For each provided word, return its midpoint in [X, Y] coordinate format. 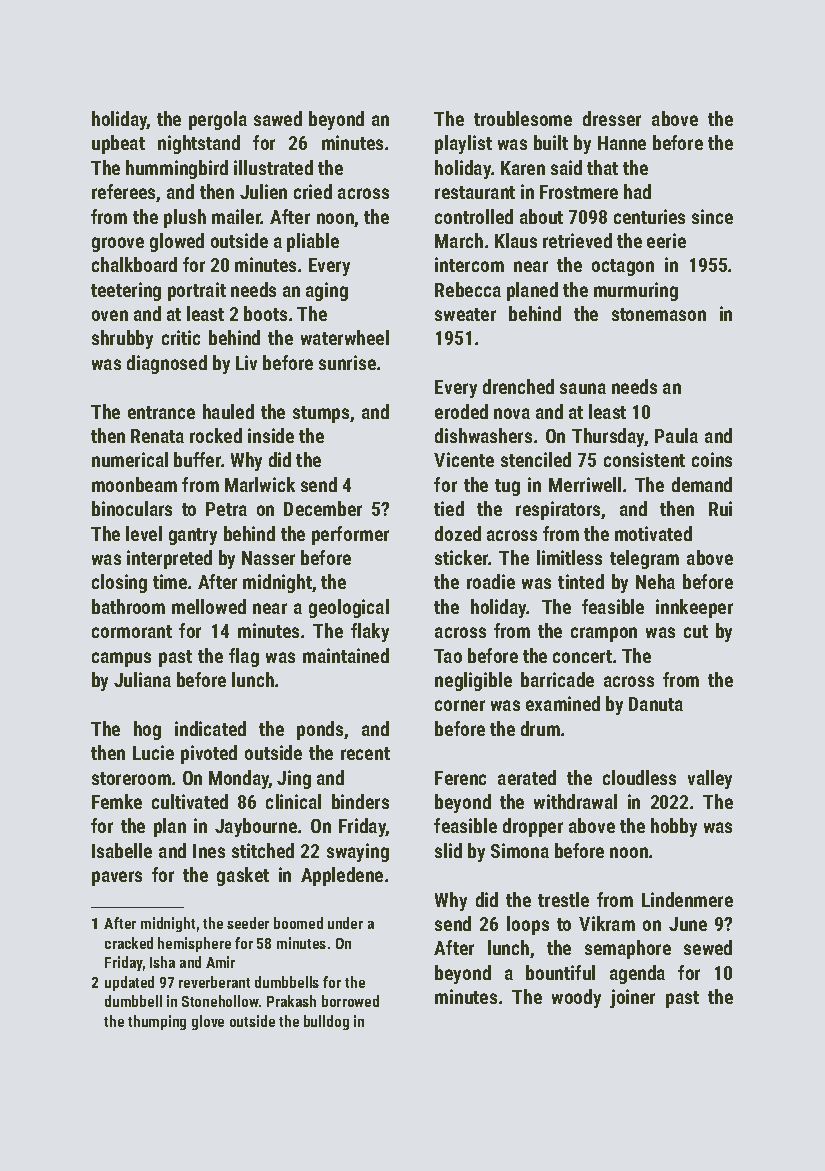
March [459, 240]
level [144, 533]
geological [349, 608]
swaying [358, 852]
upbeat [118, 144]
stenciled [536, 459]
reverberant [214, 982]
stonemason [659, 314]
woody [576, 998]
